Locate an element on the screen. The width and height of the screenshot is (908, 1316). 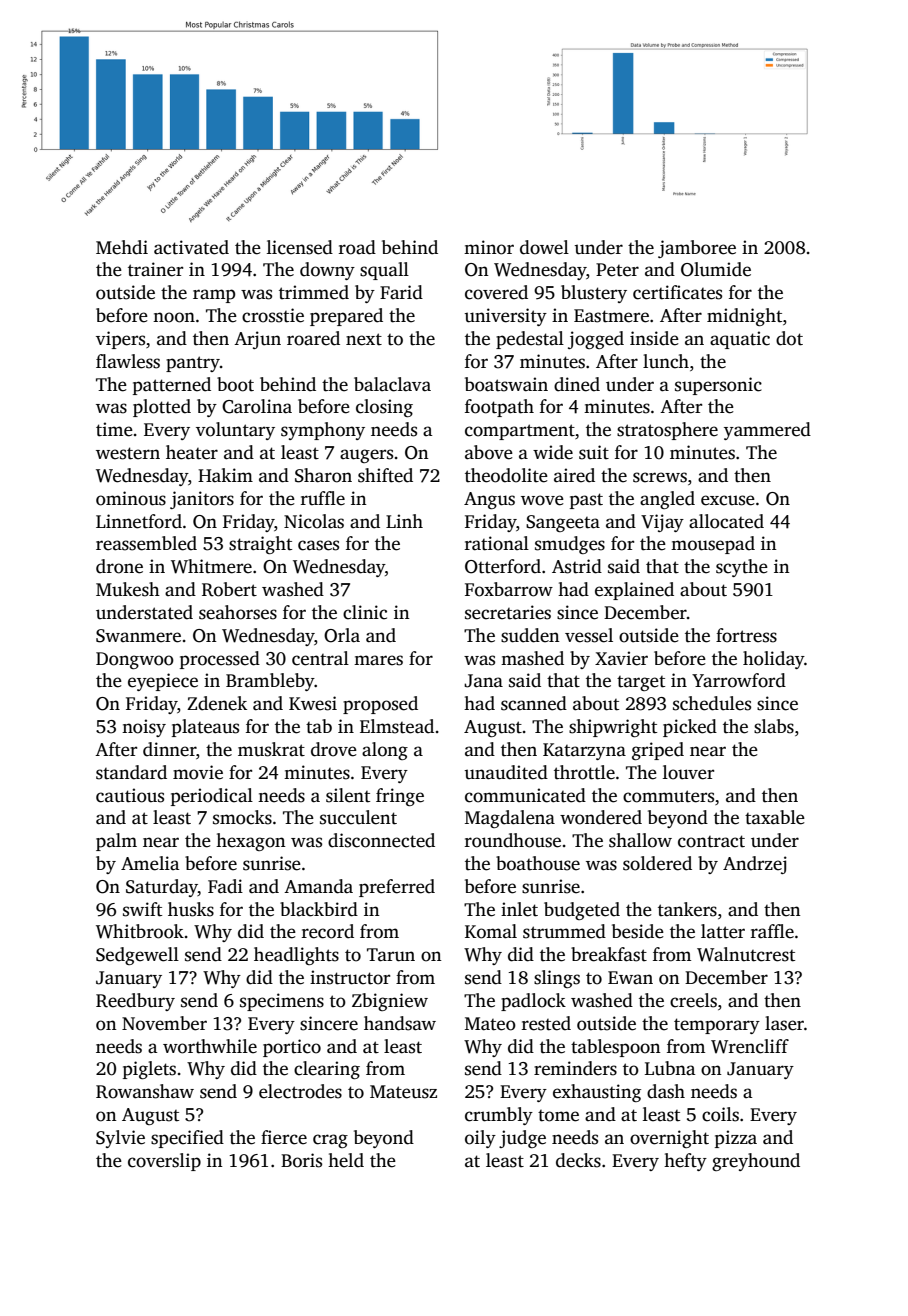
Arjun is located at coordinates (257, 340).
